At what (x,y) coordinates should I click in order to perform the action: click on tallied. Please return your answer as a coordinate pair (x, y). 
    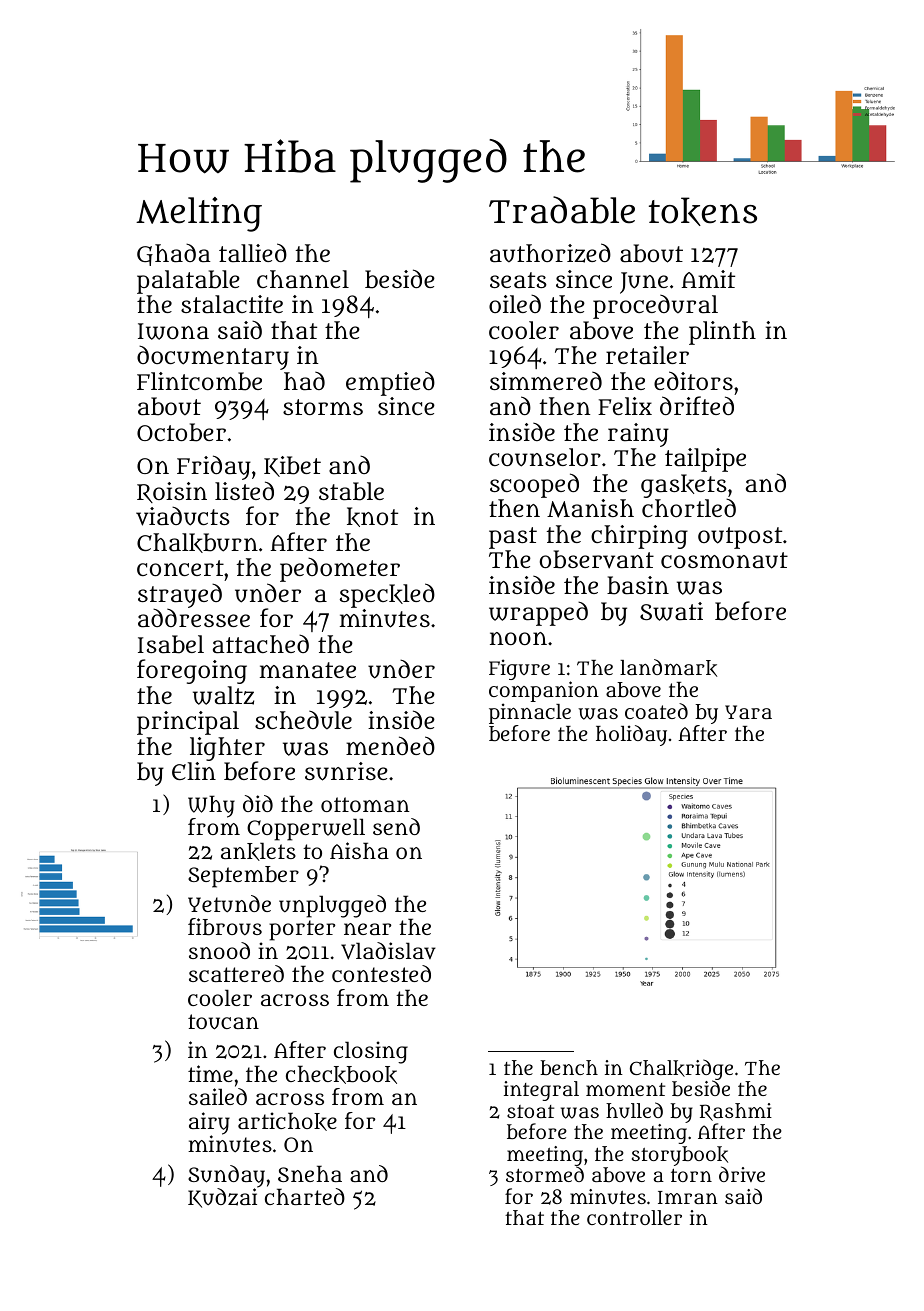
    Looking at the image, I should click on (253, 252).
